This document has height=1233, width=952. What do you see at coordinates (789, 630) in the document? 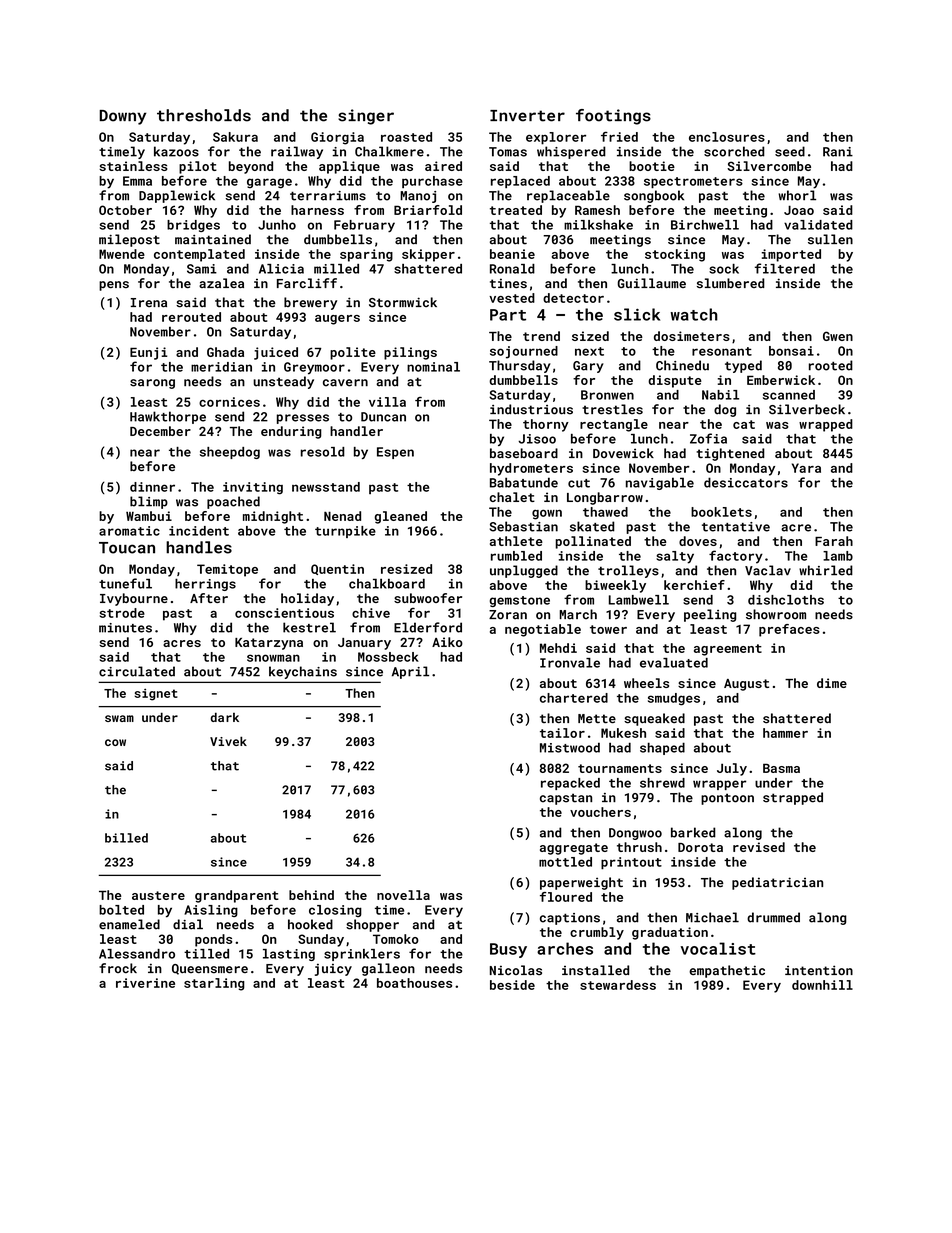
I see `prefaces` at bounding box center [789, 630].
